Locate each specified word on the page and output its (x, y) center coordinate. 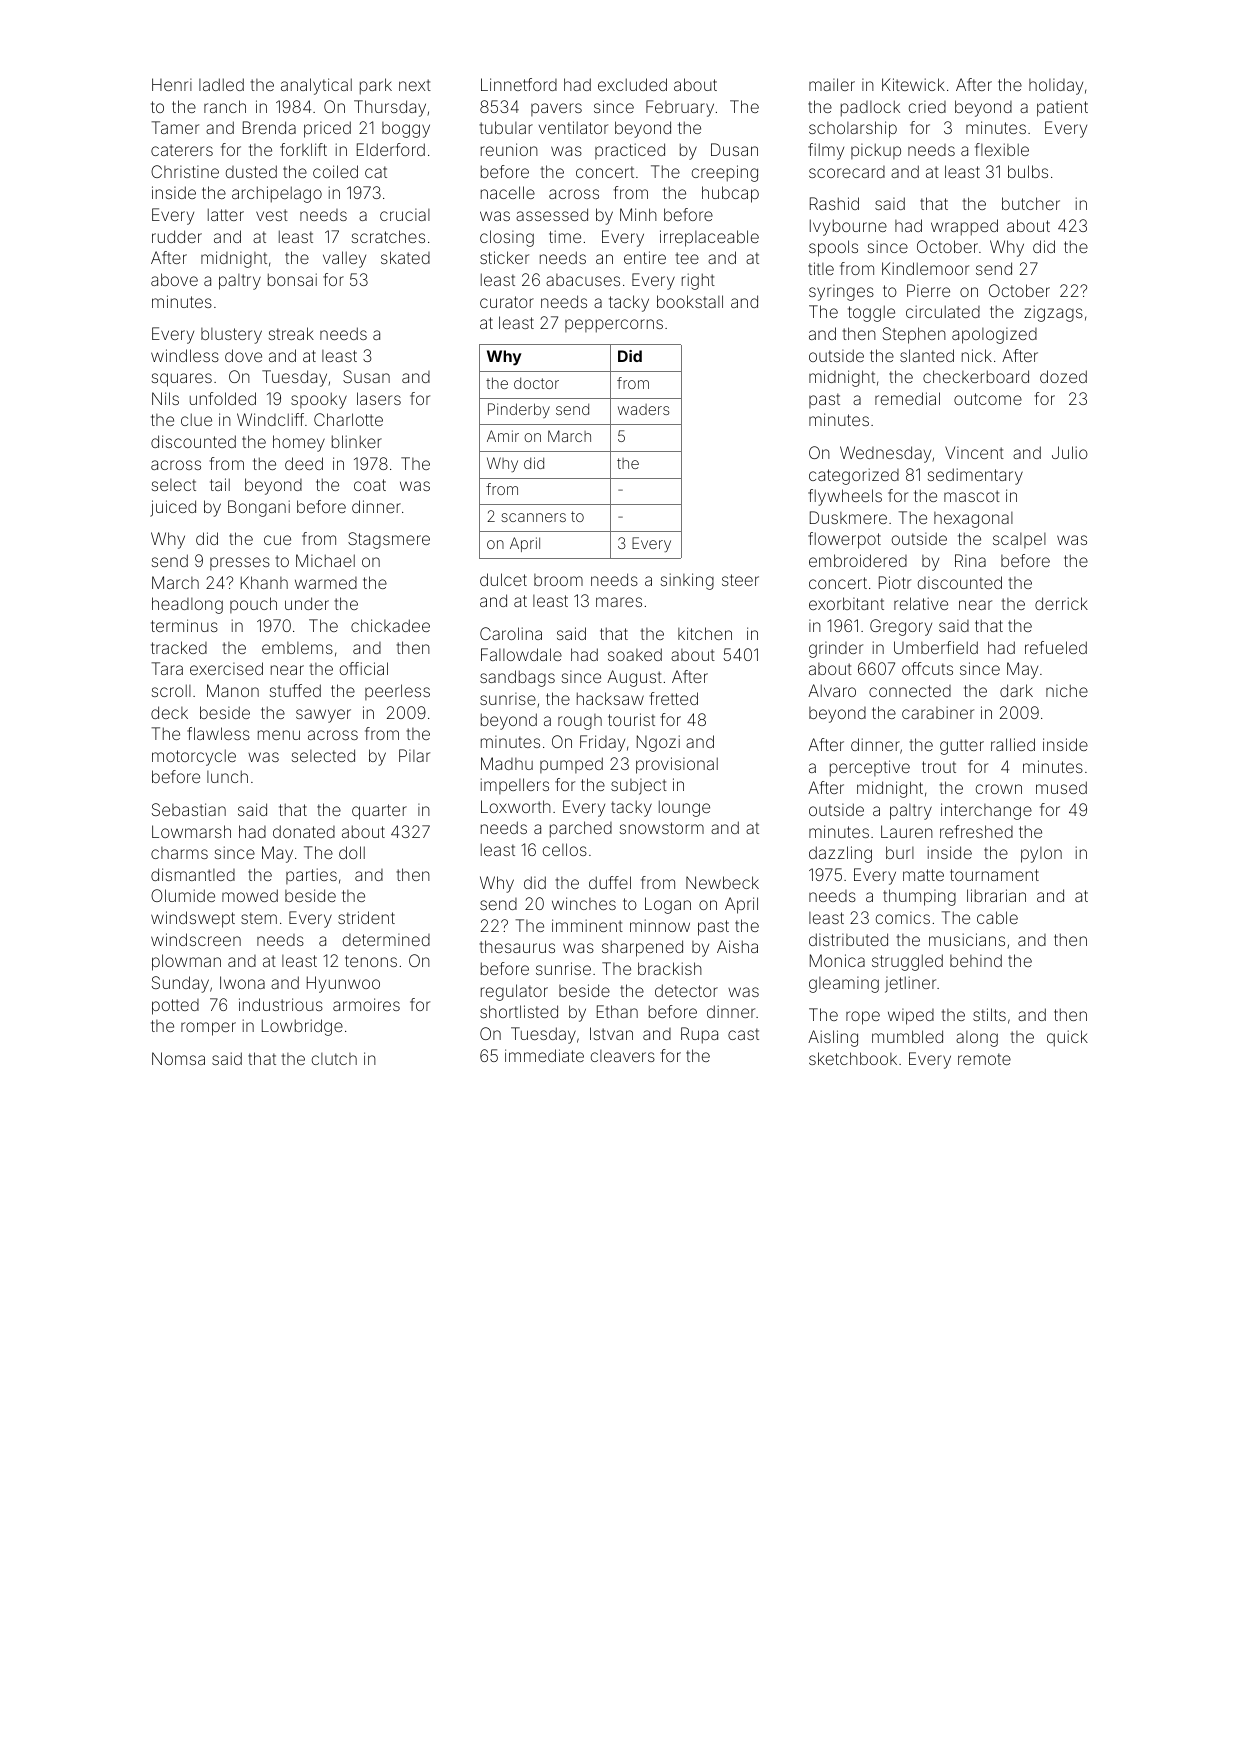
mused (1061, 787)
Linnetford (519, 84)
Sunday (180, 984)
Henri (172, 84)
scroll (171, 690)
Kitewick (913, 84)
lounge (684, 808)
